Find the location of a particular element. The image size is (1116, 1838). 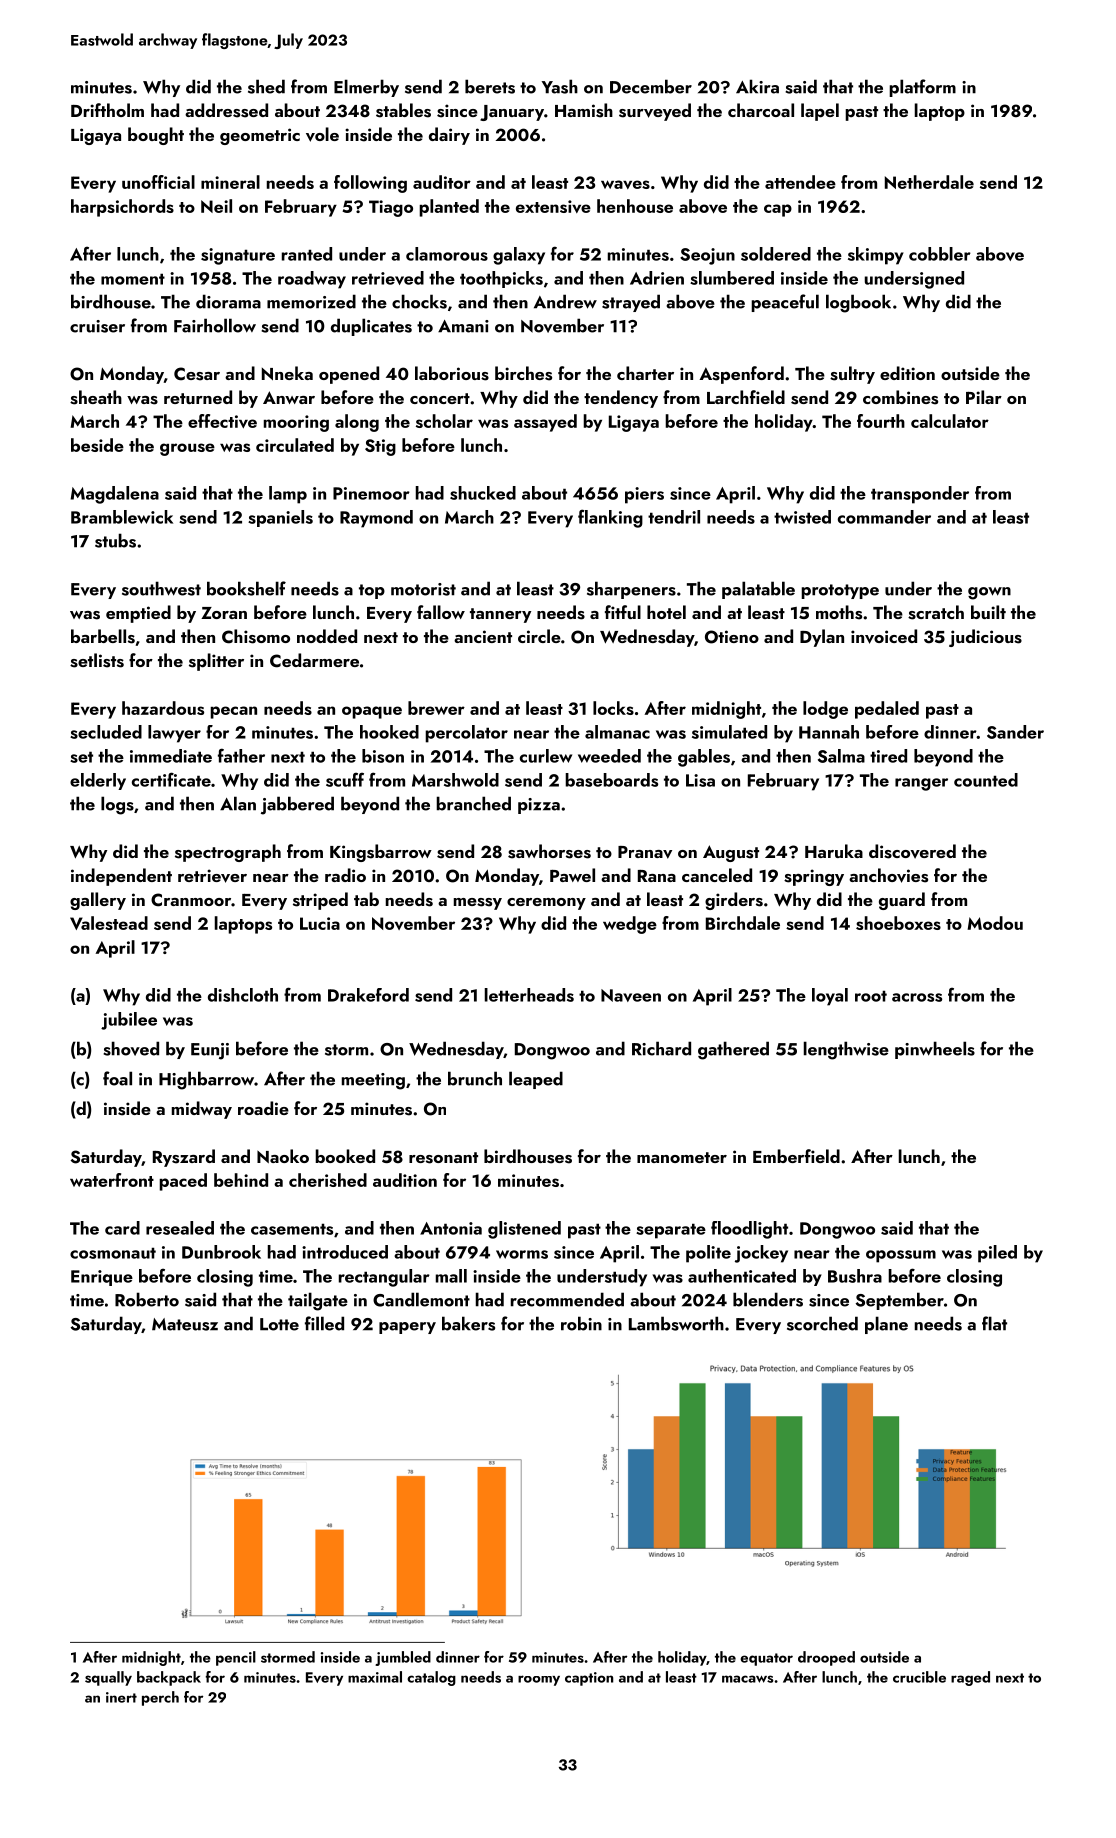

perch is located at coordinates (160, 1698).
